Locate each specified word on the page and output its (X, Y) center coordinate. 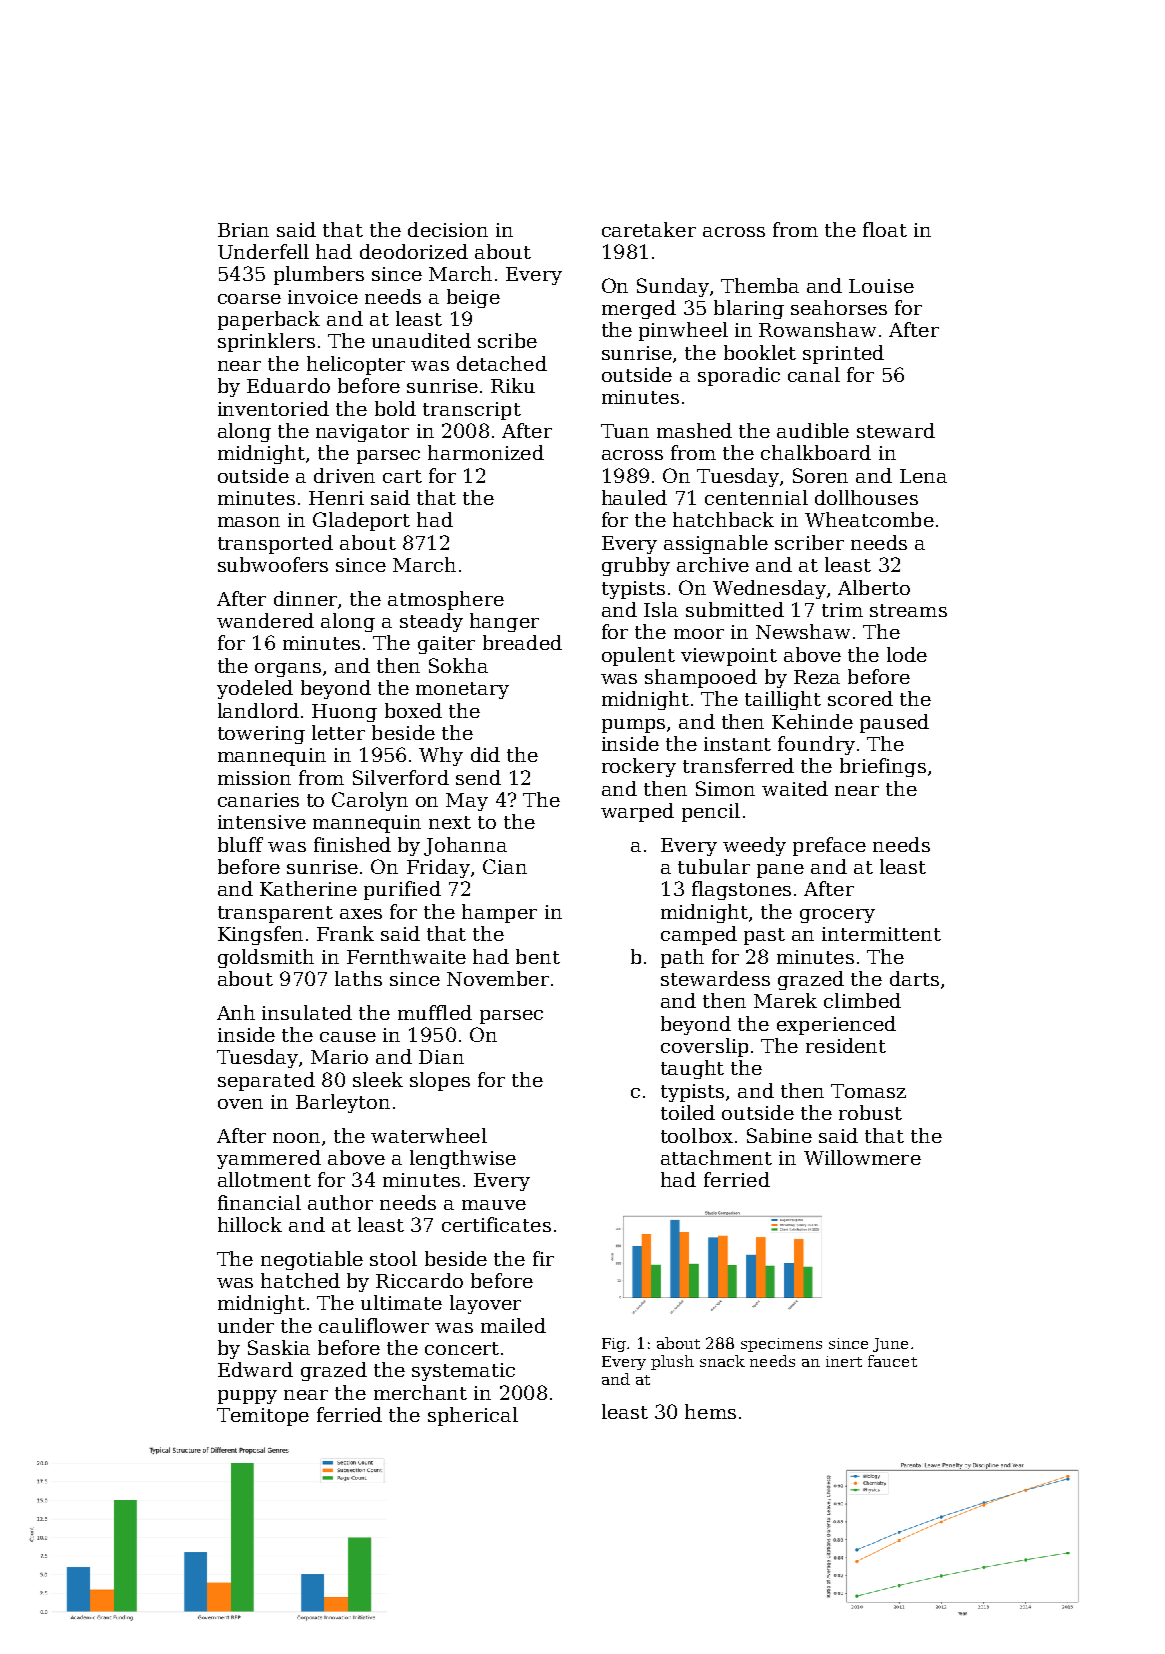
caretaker (649, 229)
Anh (236, 1012)
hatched (300, 1280)
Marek (785, 1000)
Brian (243, 230)
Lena (923, 476)
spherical (473, 1416)
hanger (504, 622)
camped (699, 935)
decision (448, 229)
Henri (336, 498)
